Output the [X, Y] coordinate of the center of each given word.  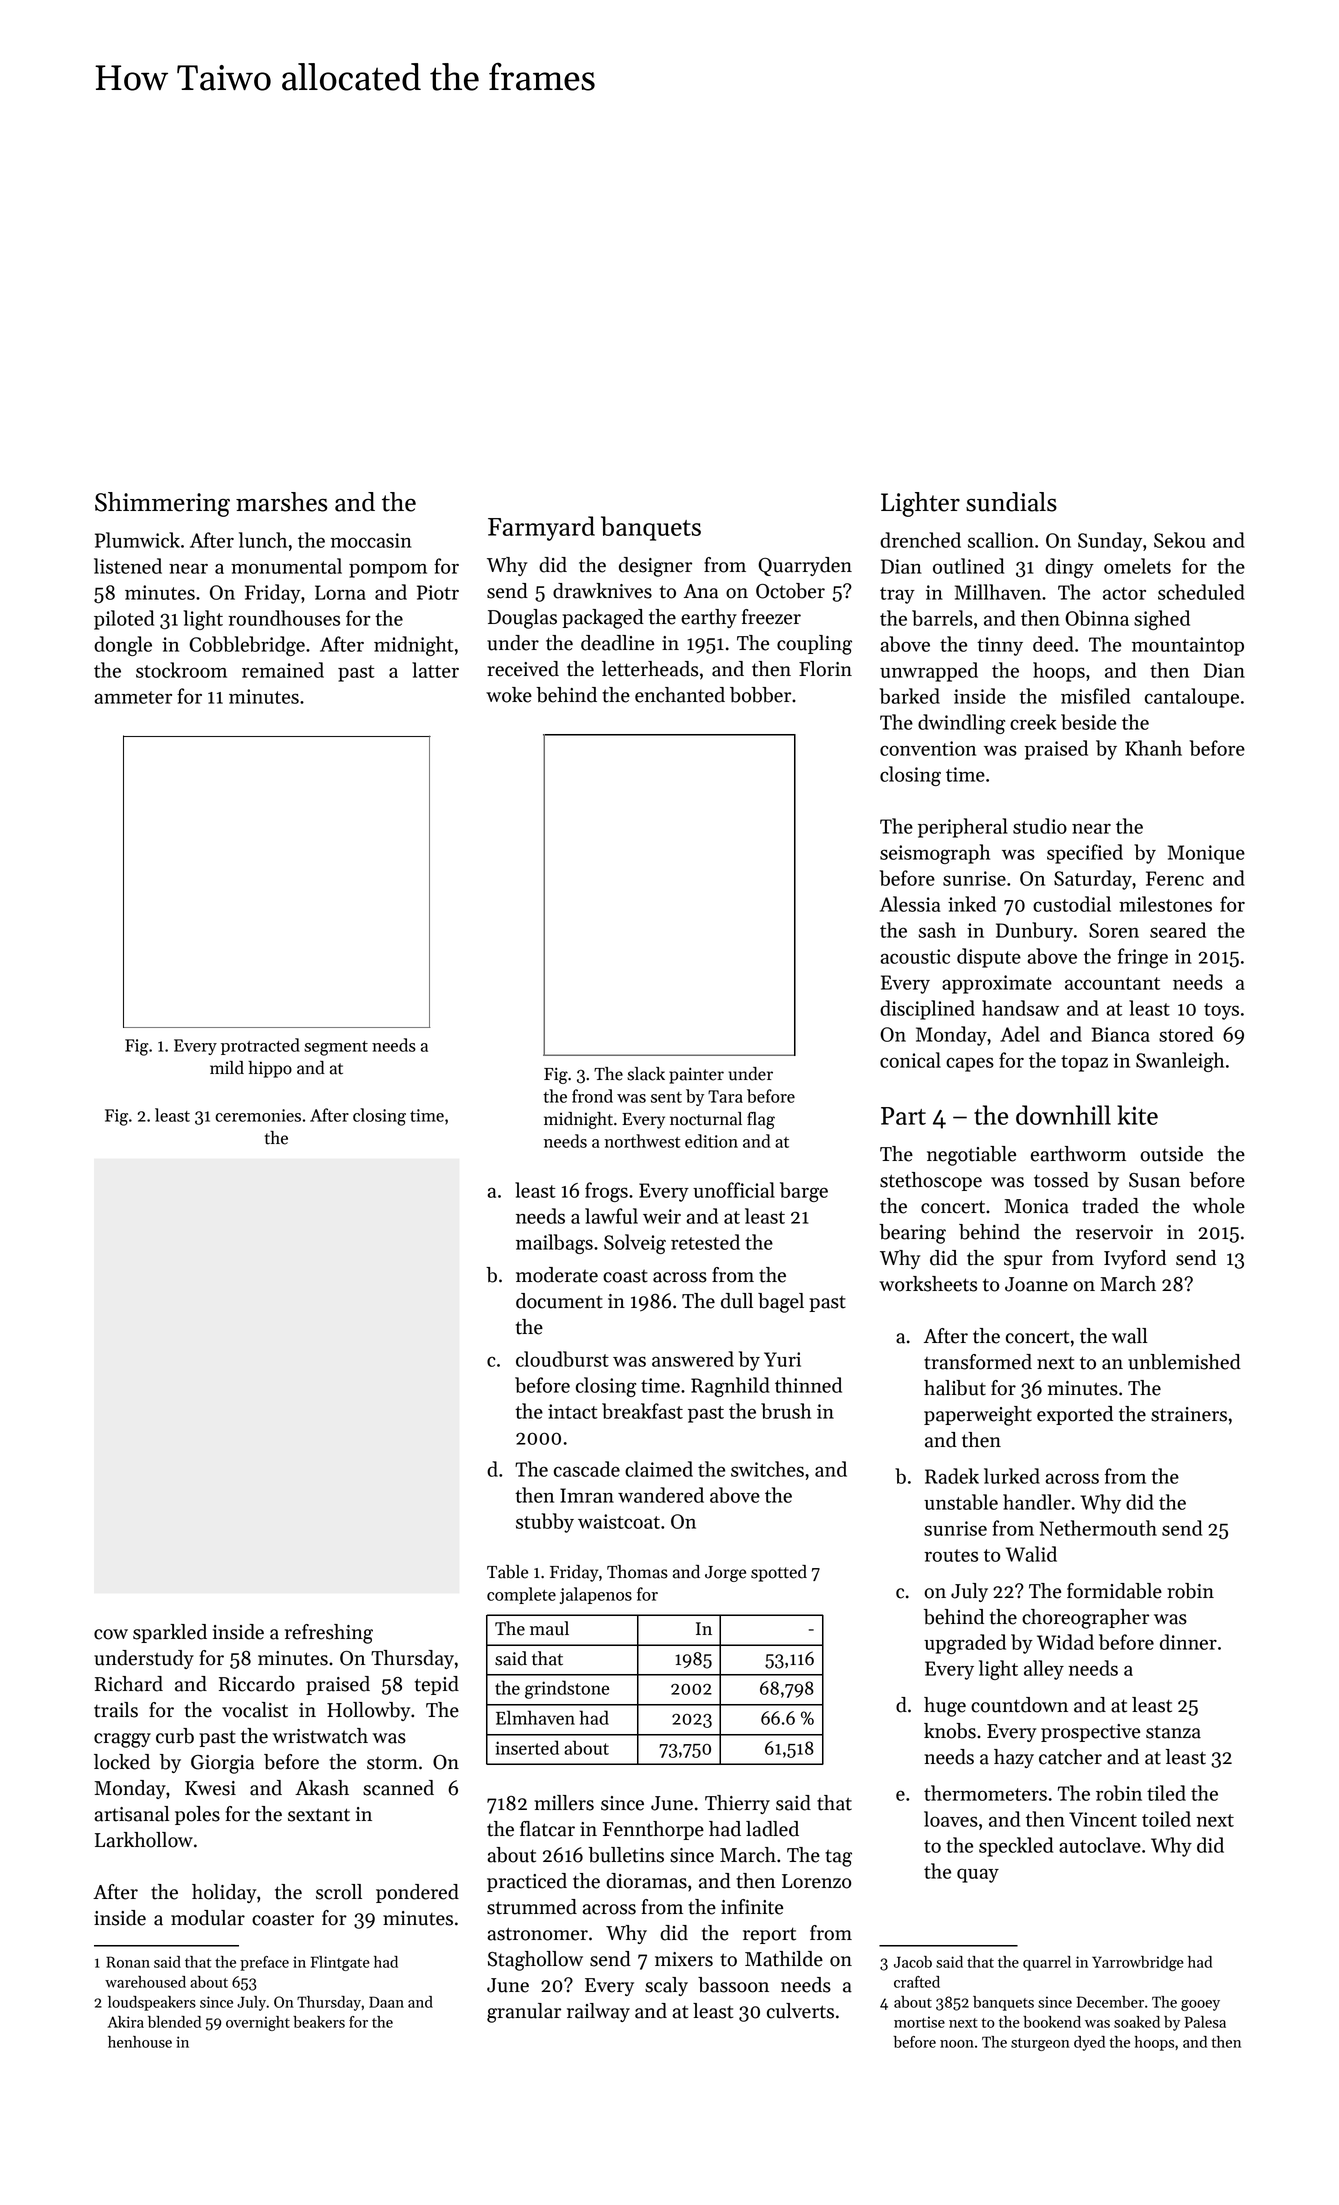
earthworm [1078, 1154]
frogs [606, 1192]
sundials [1011, 502]
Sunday [1110, 542]
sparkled [170, 1633]
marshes [281, 502]
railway [598, 2012]
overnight [258, 2023]
